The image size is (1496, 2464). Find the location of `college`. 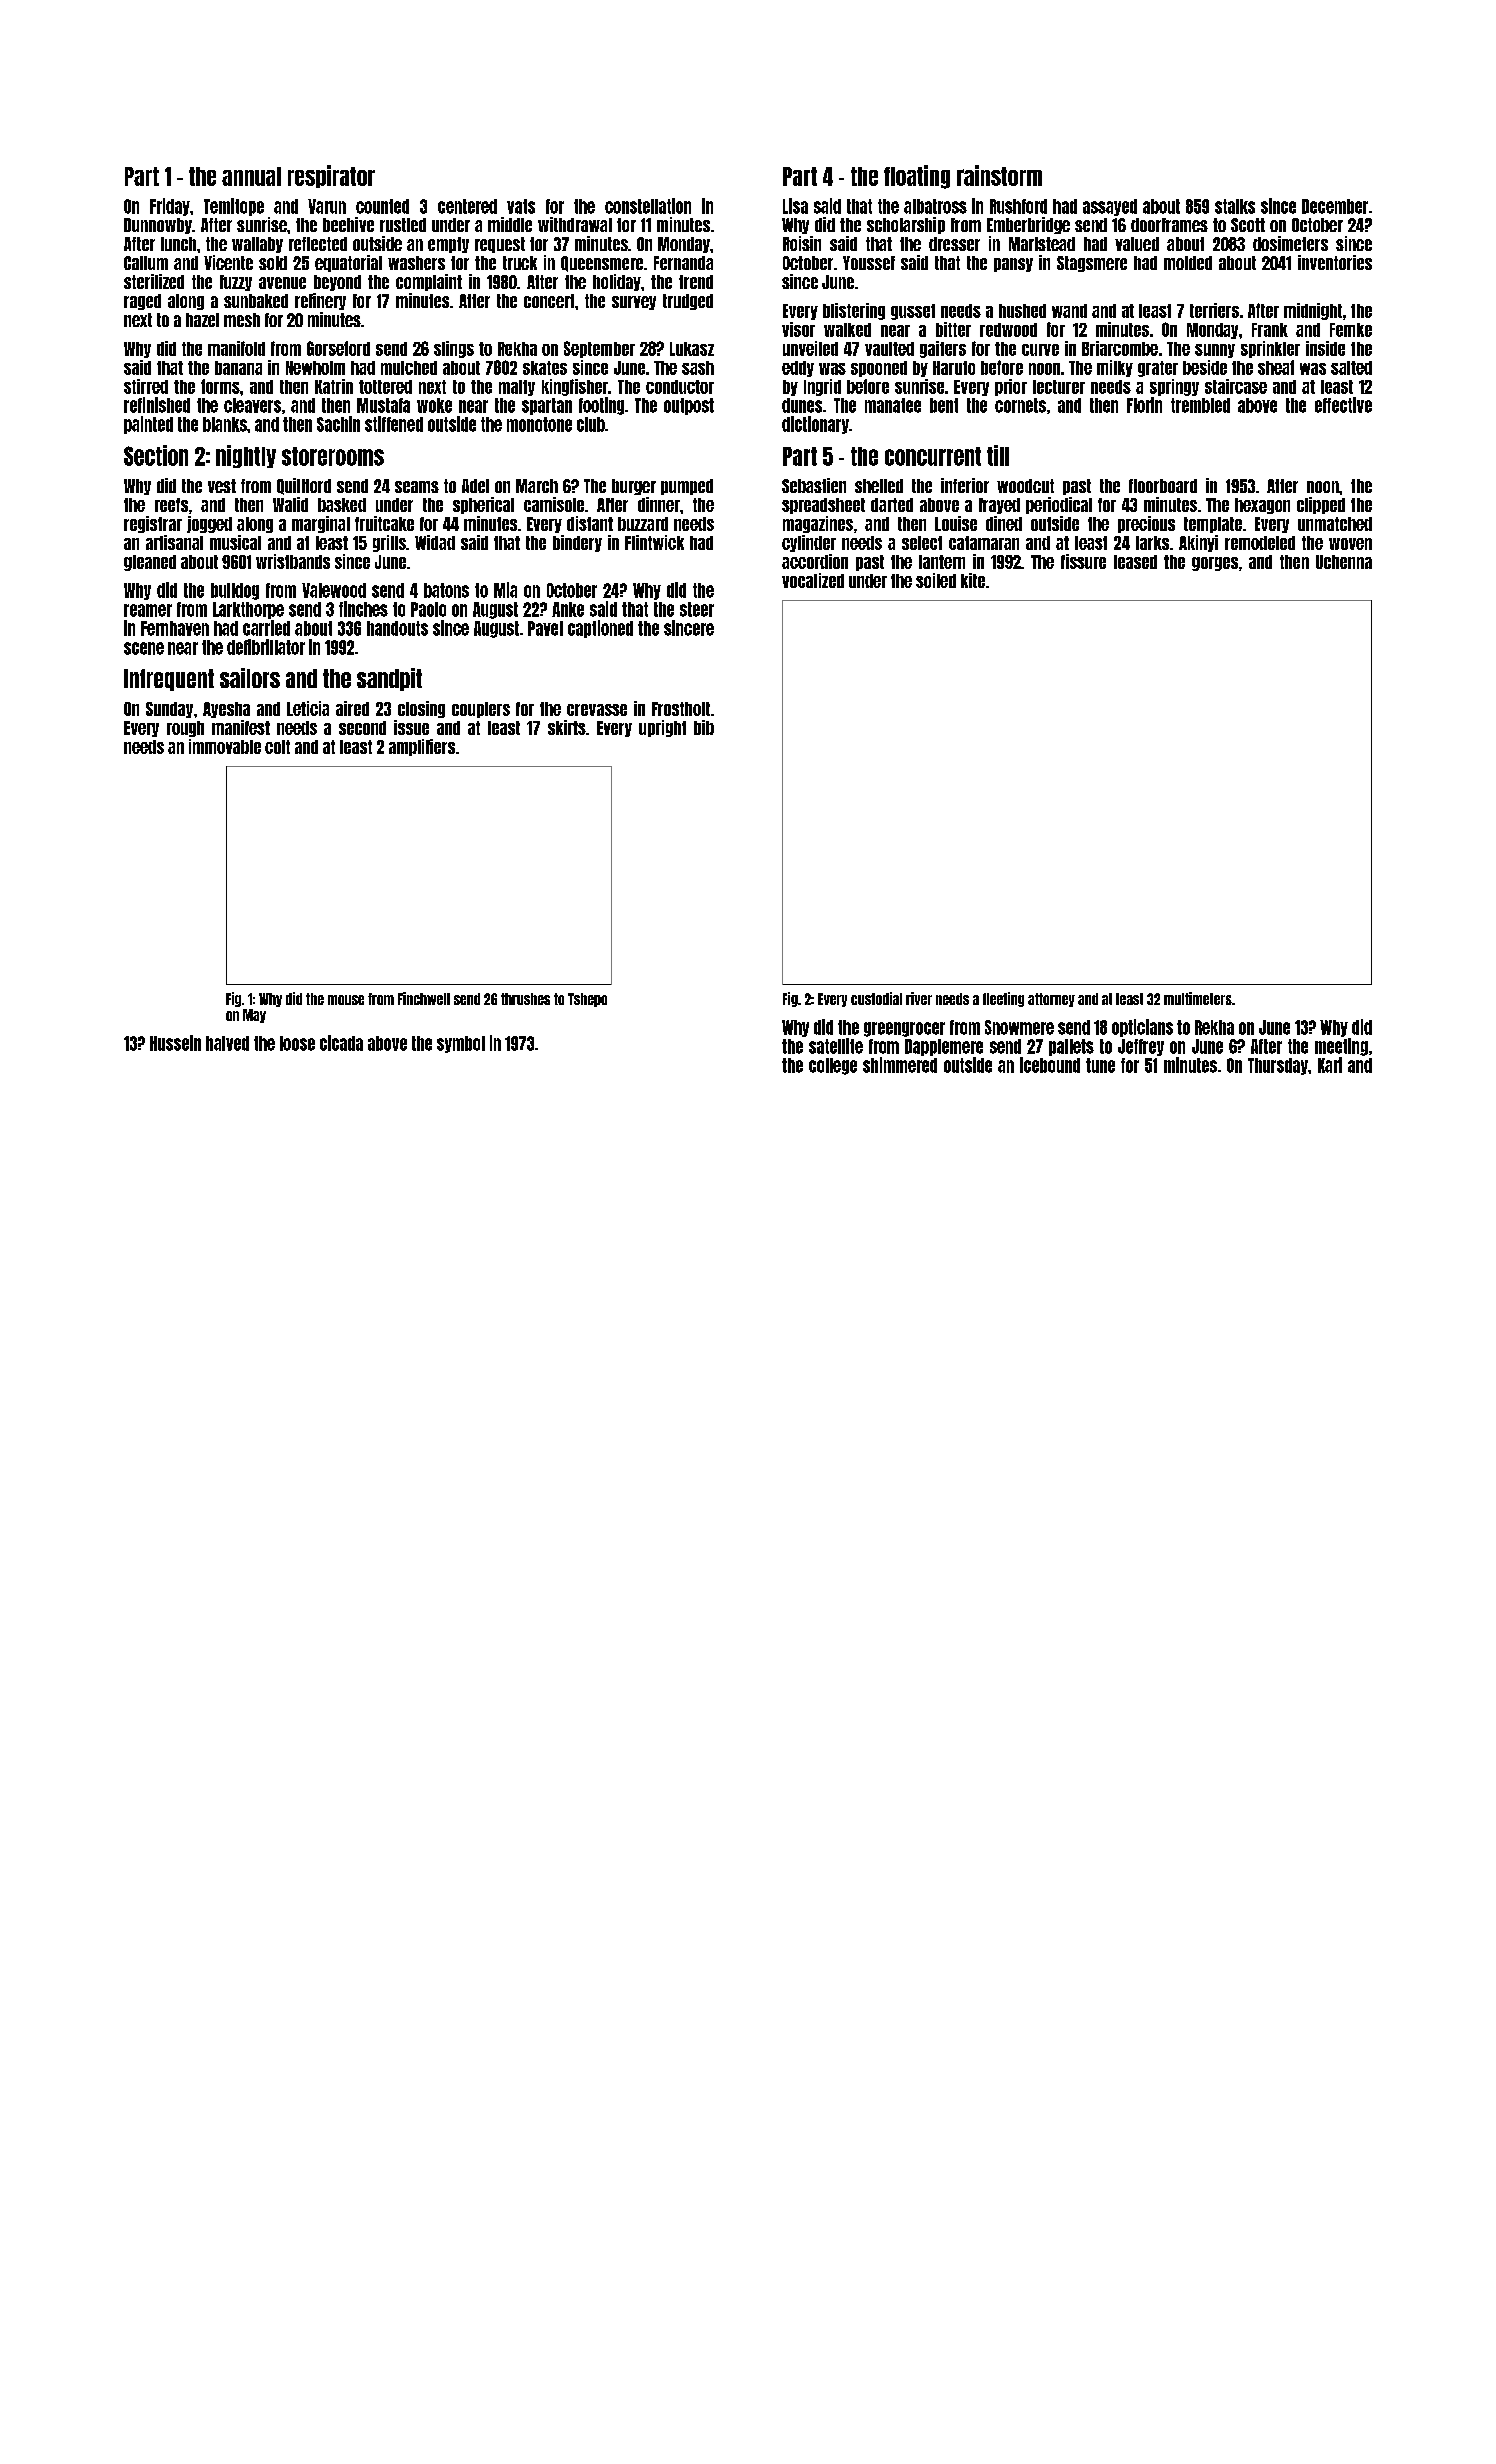

college is located at coordinates (833, 1066).
